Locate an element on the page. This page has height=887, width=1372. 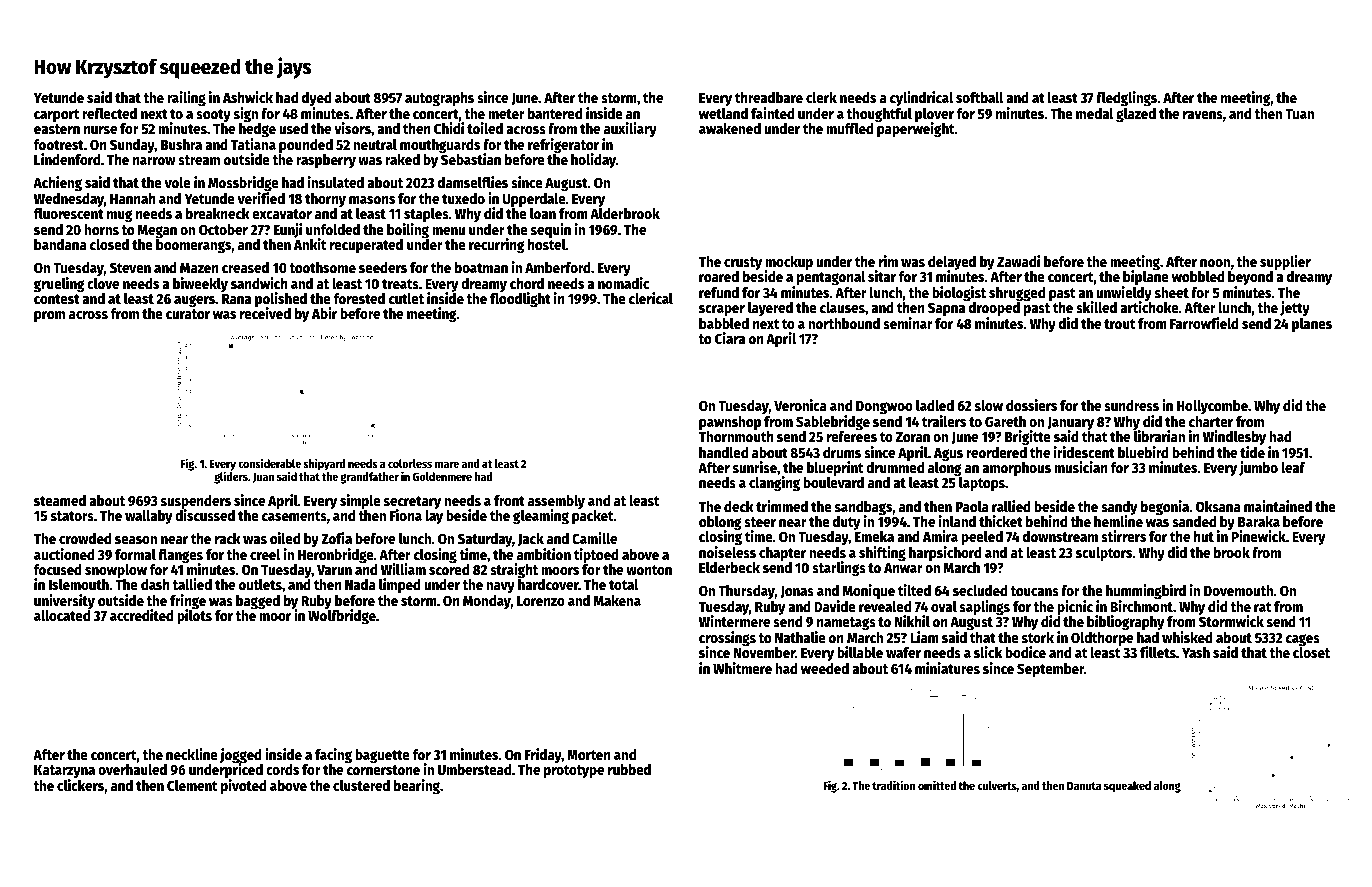
floodlight is located at coordinates (520, 300).
